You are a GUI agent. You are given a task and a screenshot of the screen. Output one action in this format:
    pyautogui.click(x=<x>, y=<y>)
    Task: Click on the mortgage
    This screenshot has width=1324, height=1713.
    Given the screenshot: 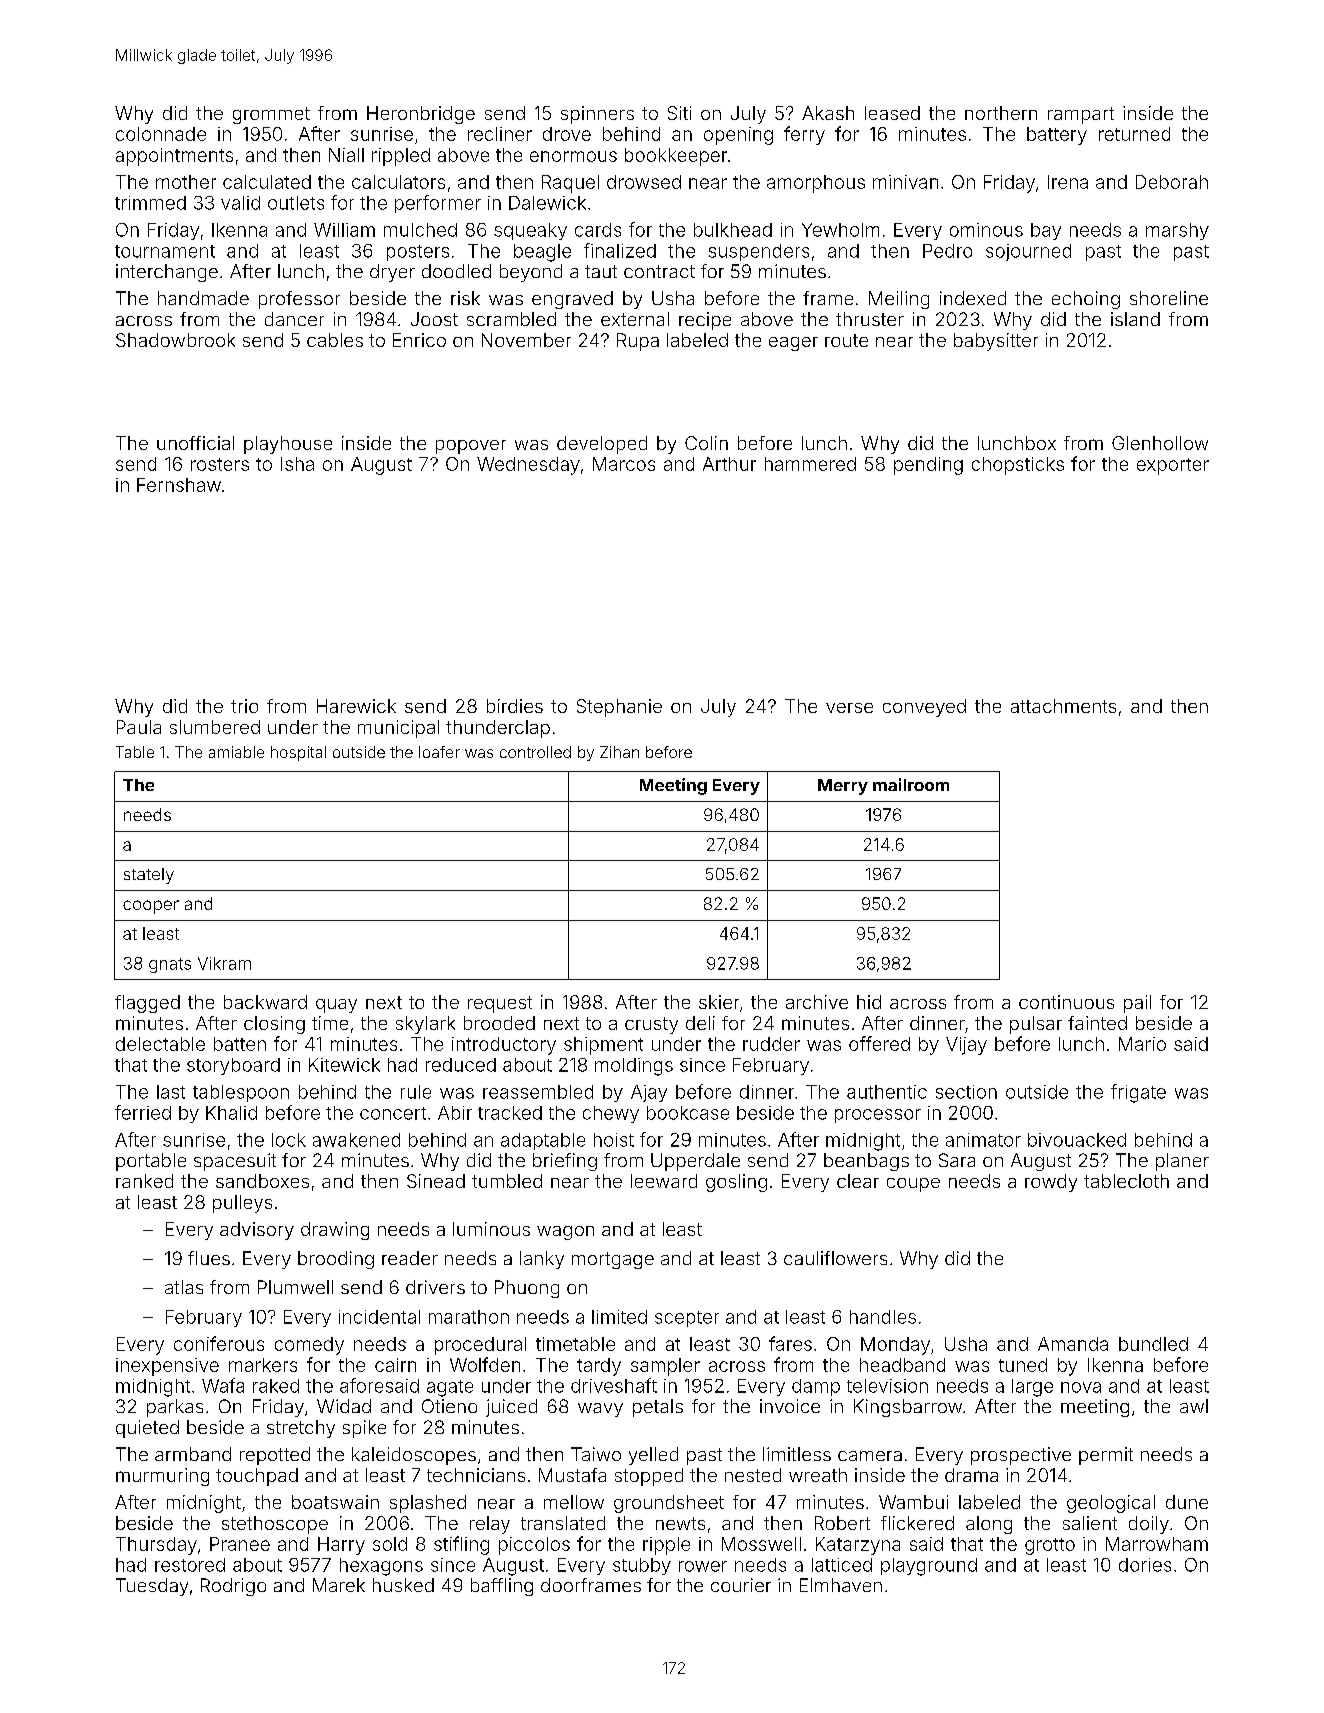 What is the action you would take?
    pyautogui.click(x=613, y=1260)
